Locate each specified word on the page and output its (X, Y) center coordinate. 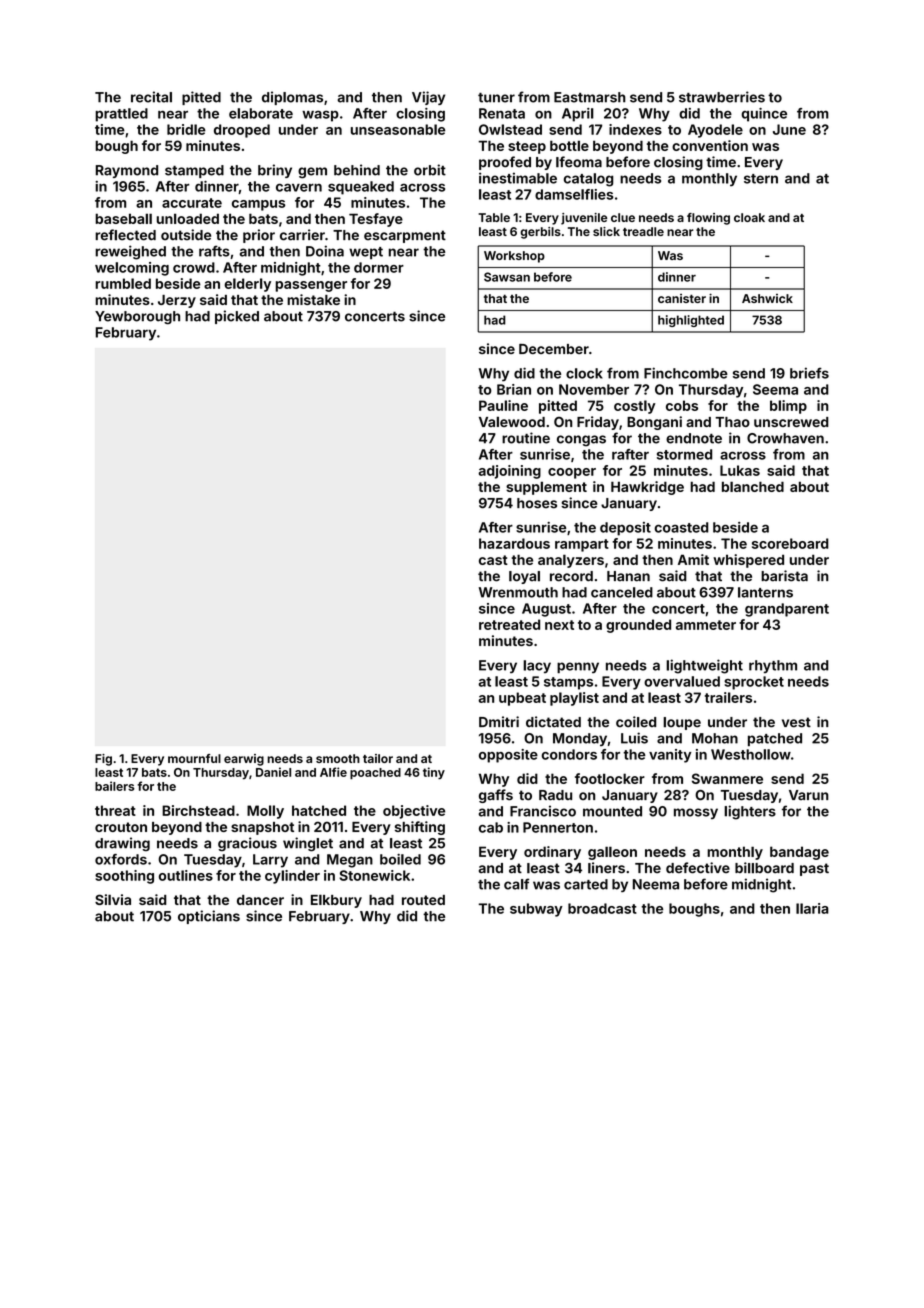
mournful (194, 758)
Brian (514, 389)
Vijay (428, 98)
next (559, 625)
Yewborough (137, 317)
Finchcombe (686, 373)
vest (796, 722)
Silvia (113, 899)
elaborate (261, 113)
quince (764, 115)
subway (536, 910)
